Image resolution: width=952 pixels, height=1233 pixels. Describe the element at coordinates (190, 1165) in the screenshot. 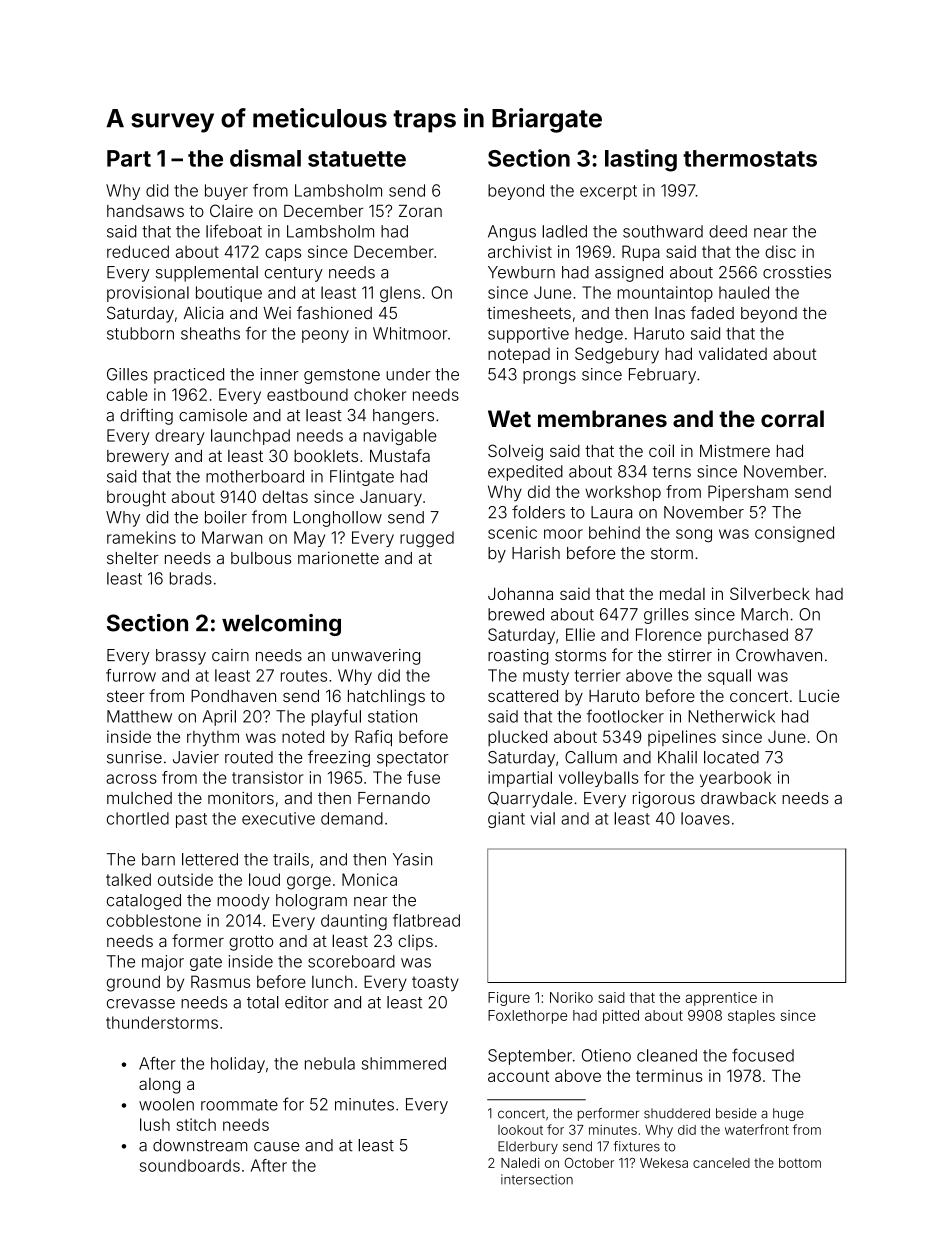

I see `soundboards` at that location.
